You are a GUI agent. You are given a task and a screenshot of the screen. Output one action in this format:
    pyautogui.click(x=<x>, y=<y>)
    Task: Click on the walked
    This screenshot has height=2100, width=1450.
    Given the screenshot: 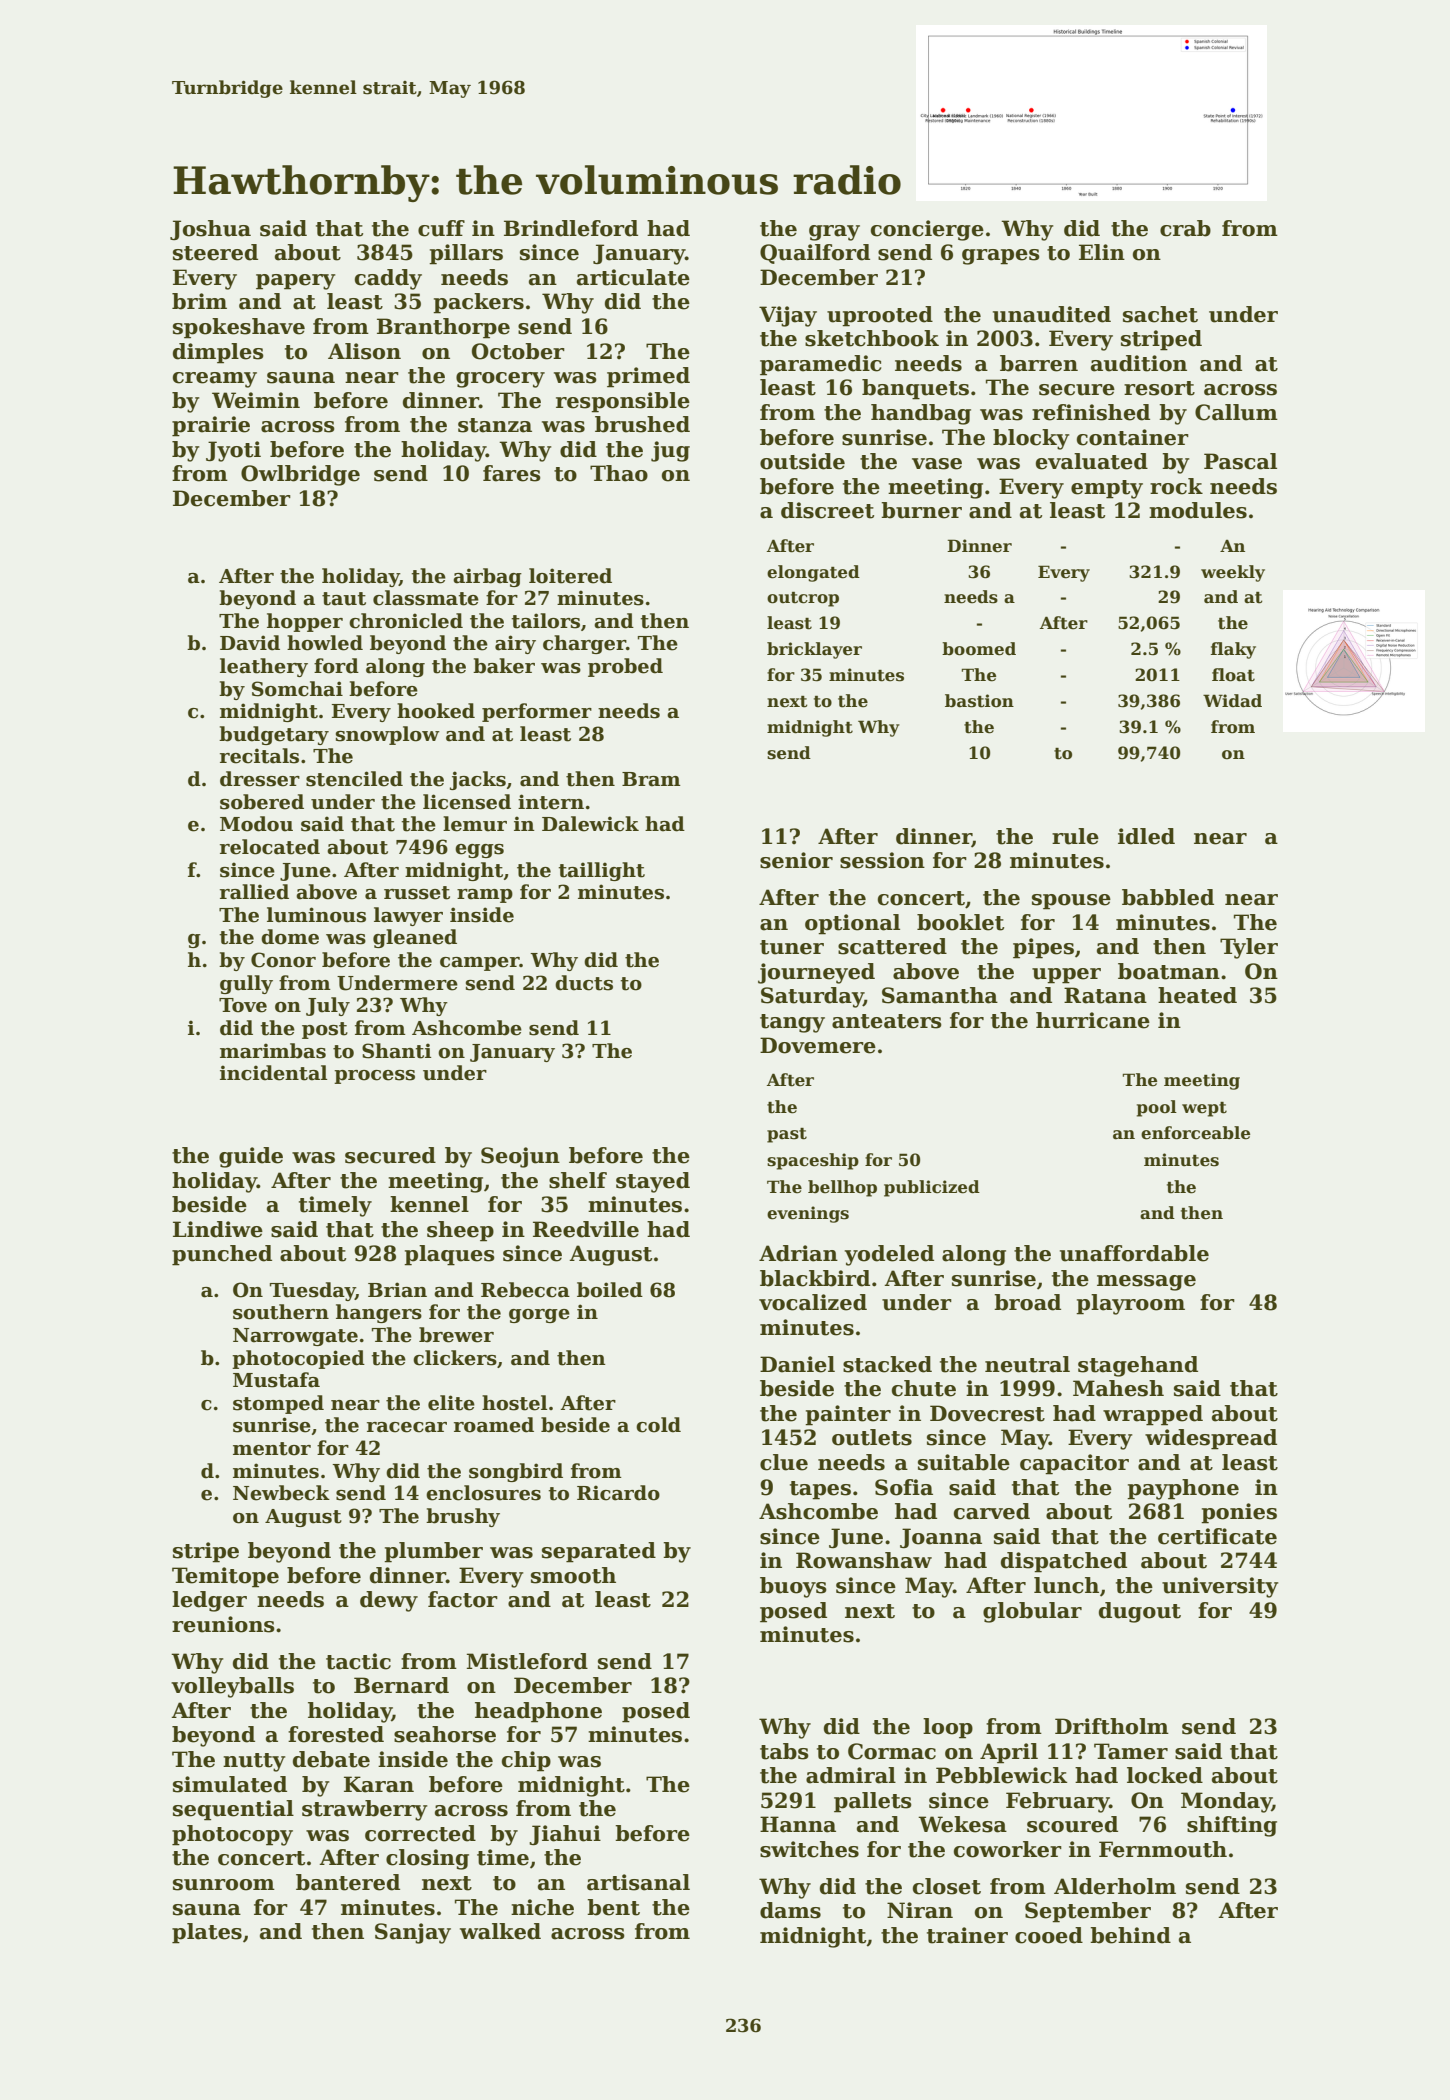 What is the action you would take?
    pyautogui.click(x=500, y=1931)
